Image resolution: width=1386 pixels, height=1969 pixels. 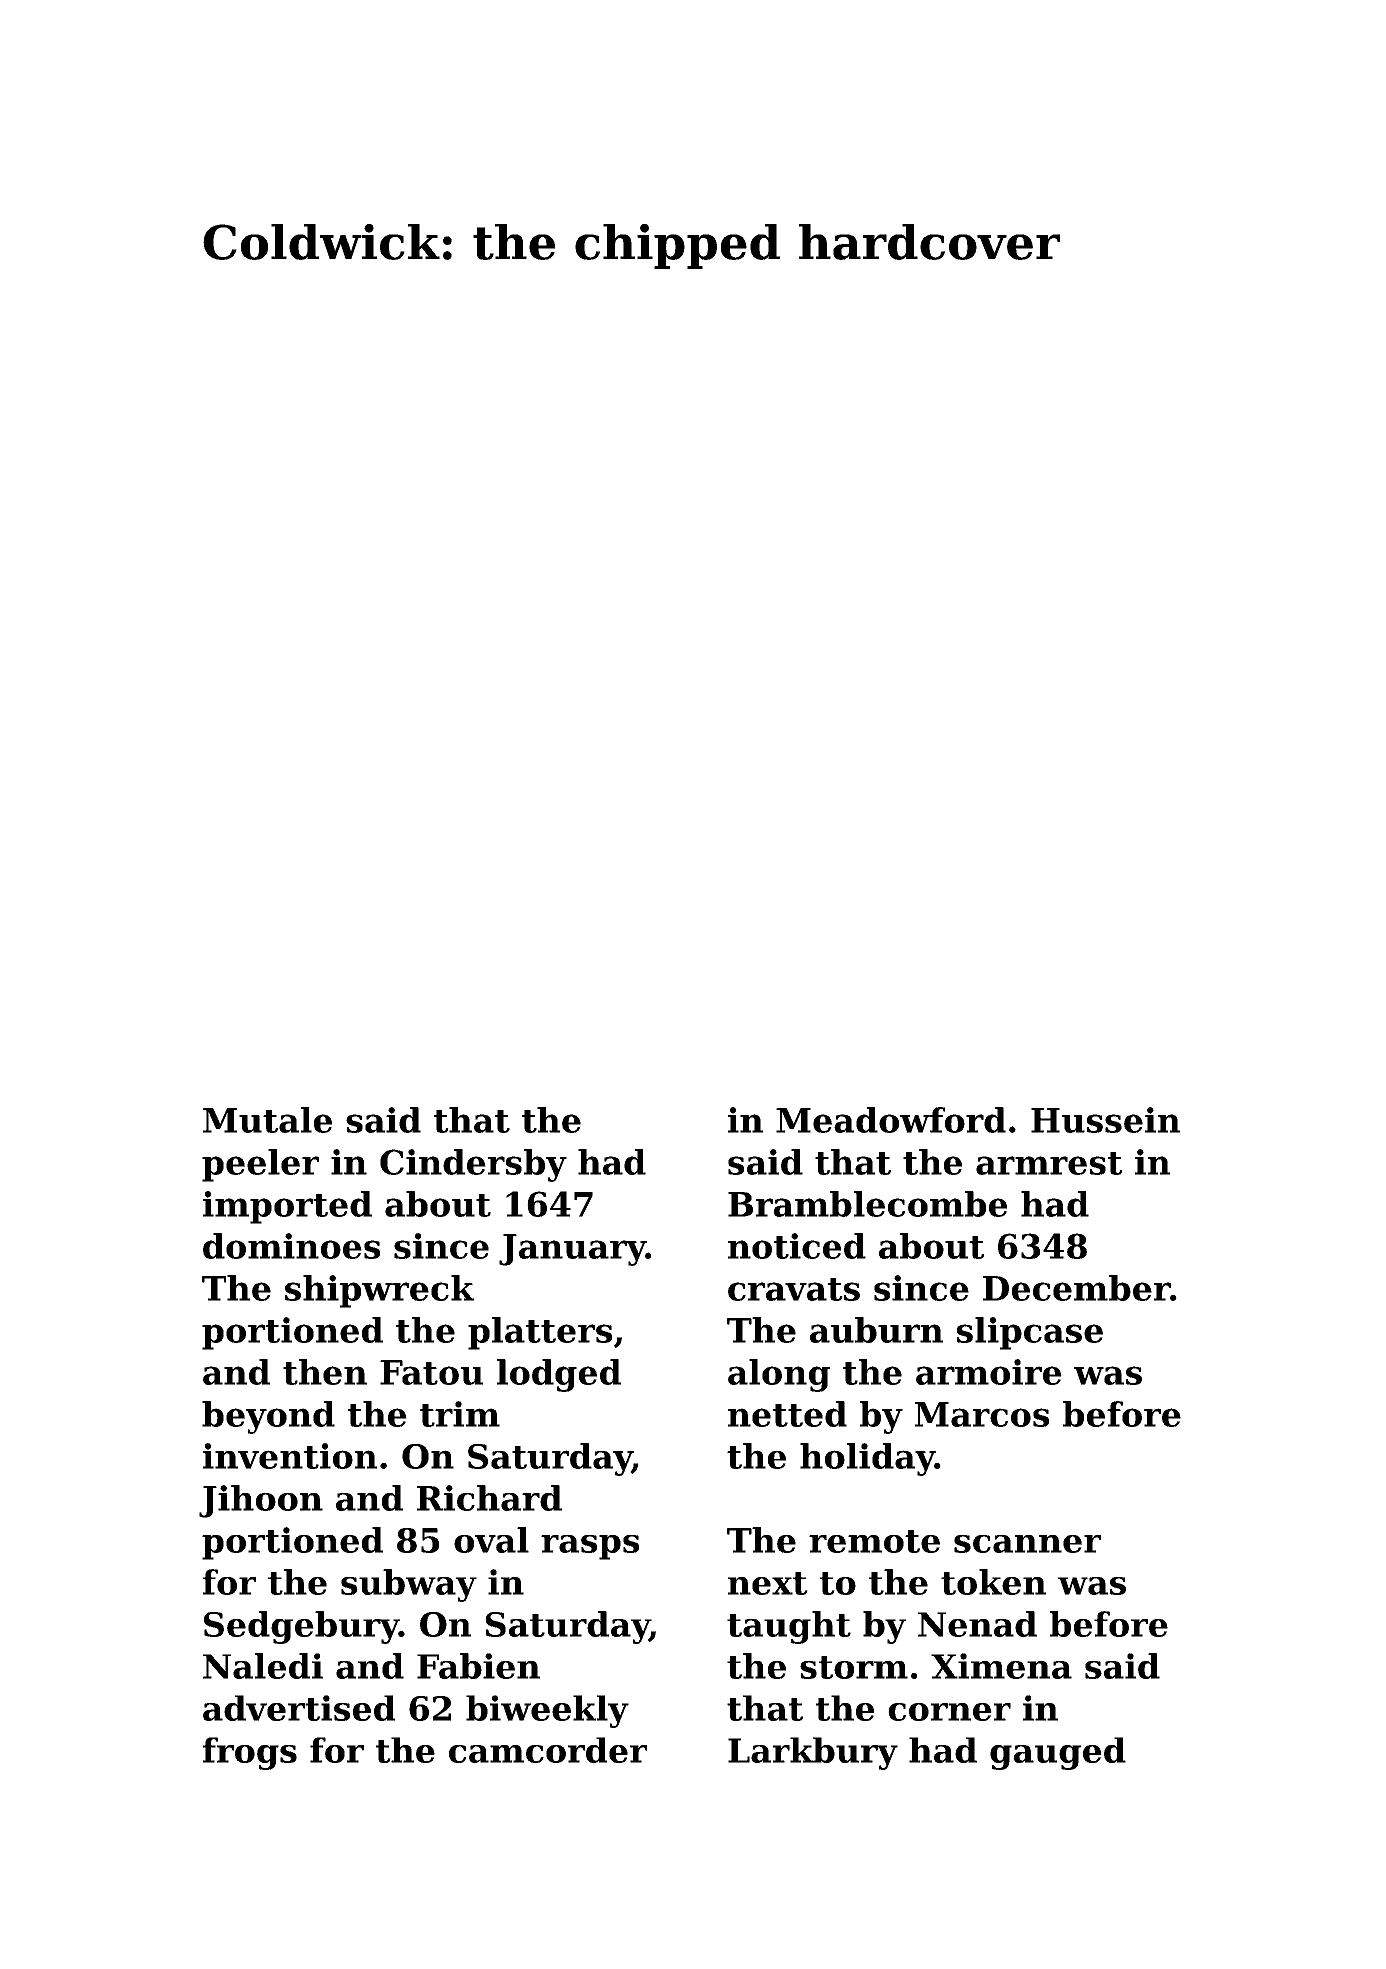 What do you see at coordinates (1105, 1120) in the screenshot?
I see `Hussein` at bounding box center [1105, 1120].
